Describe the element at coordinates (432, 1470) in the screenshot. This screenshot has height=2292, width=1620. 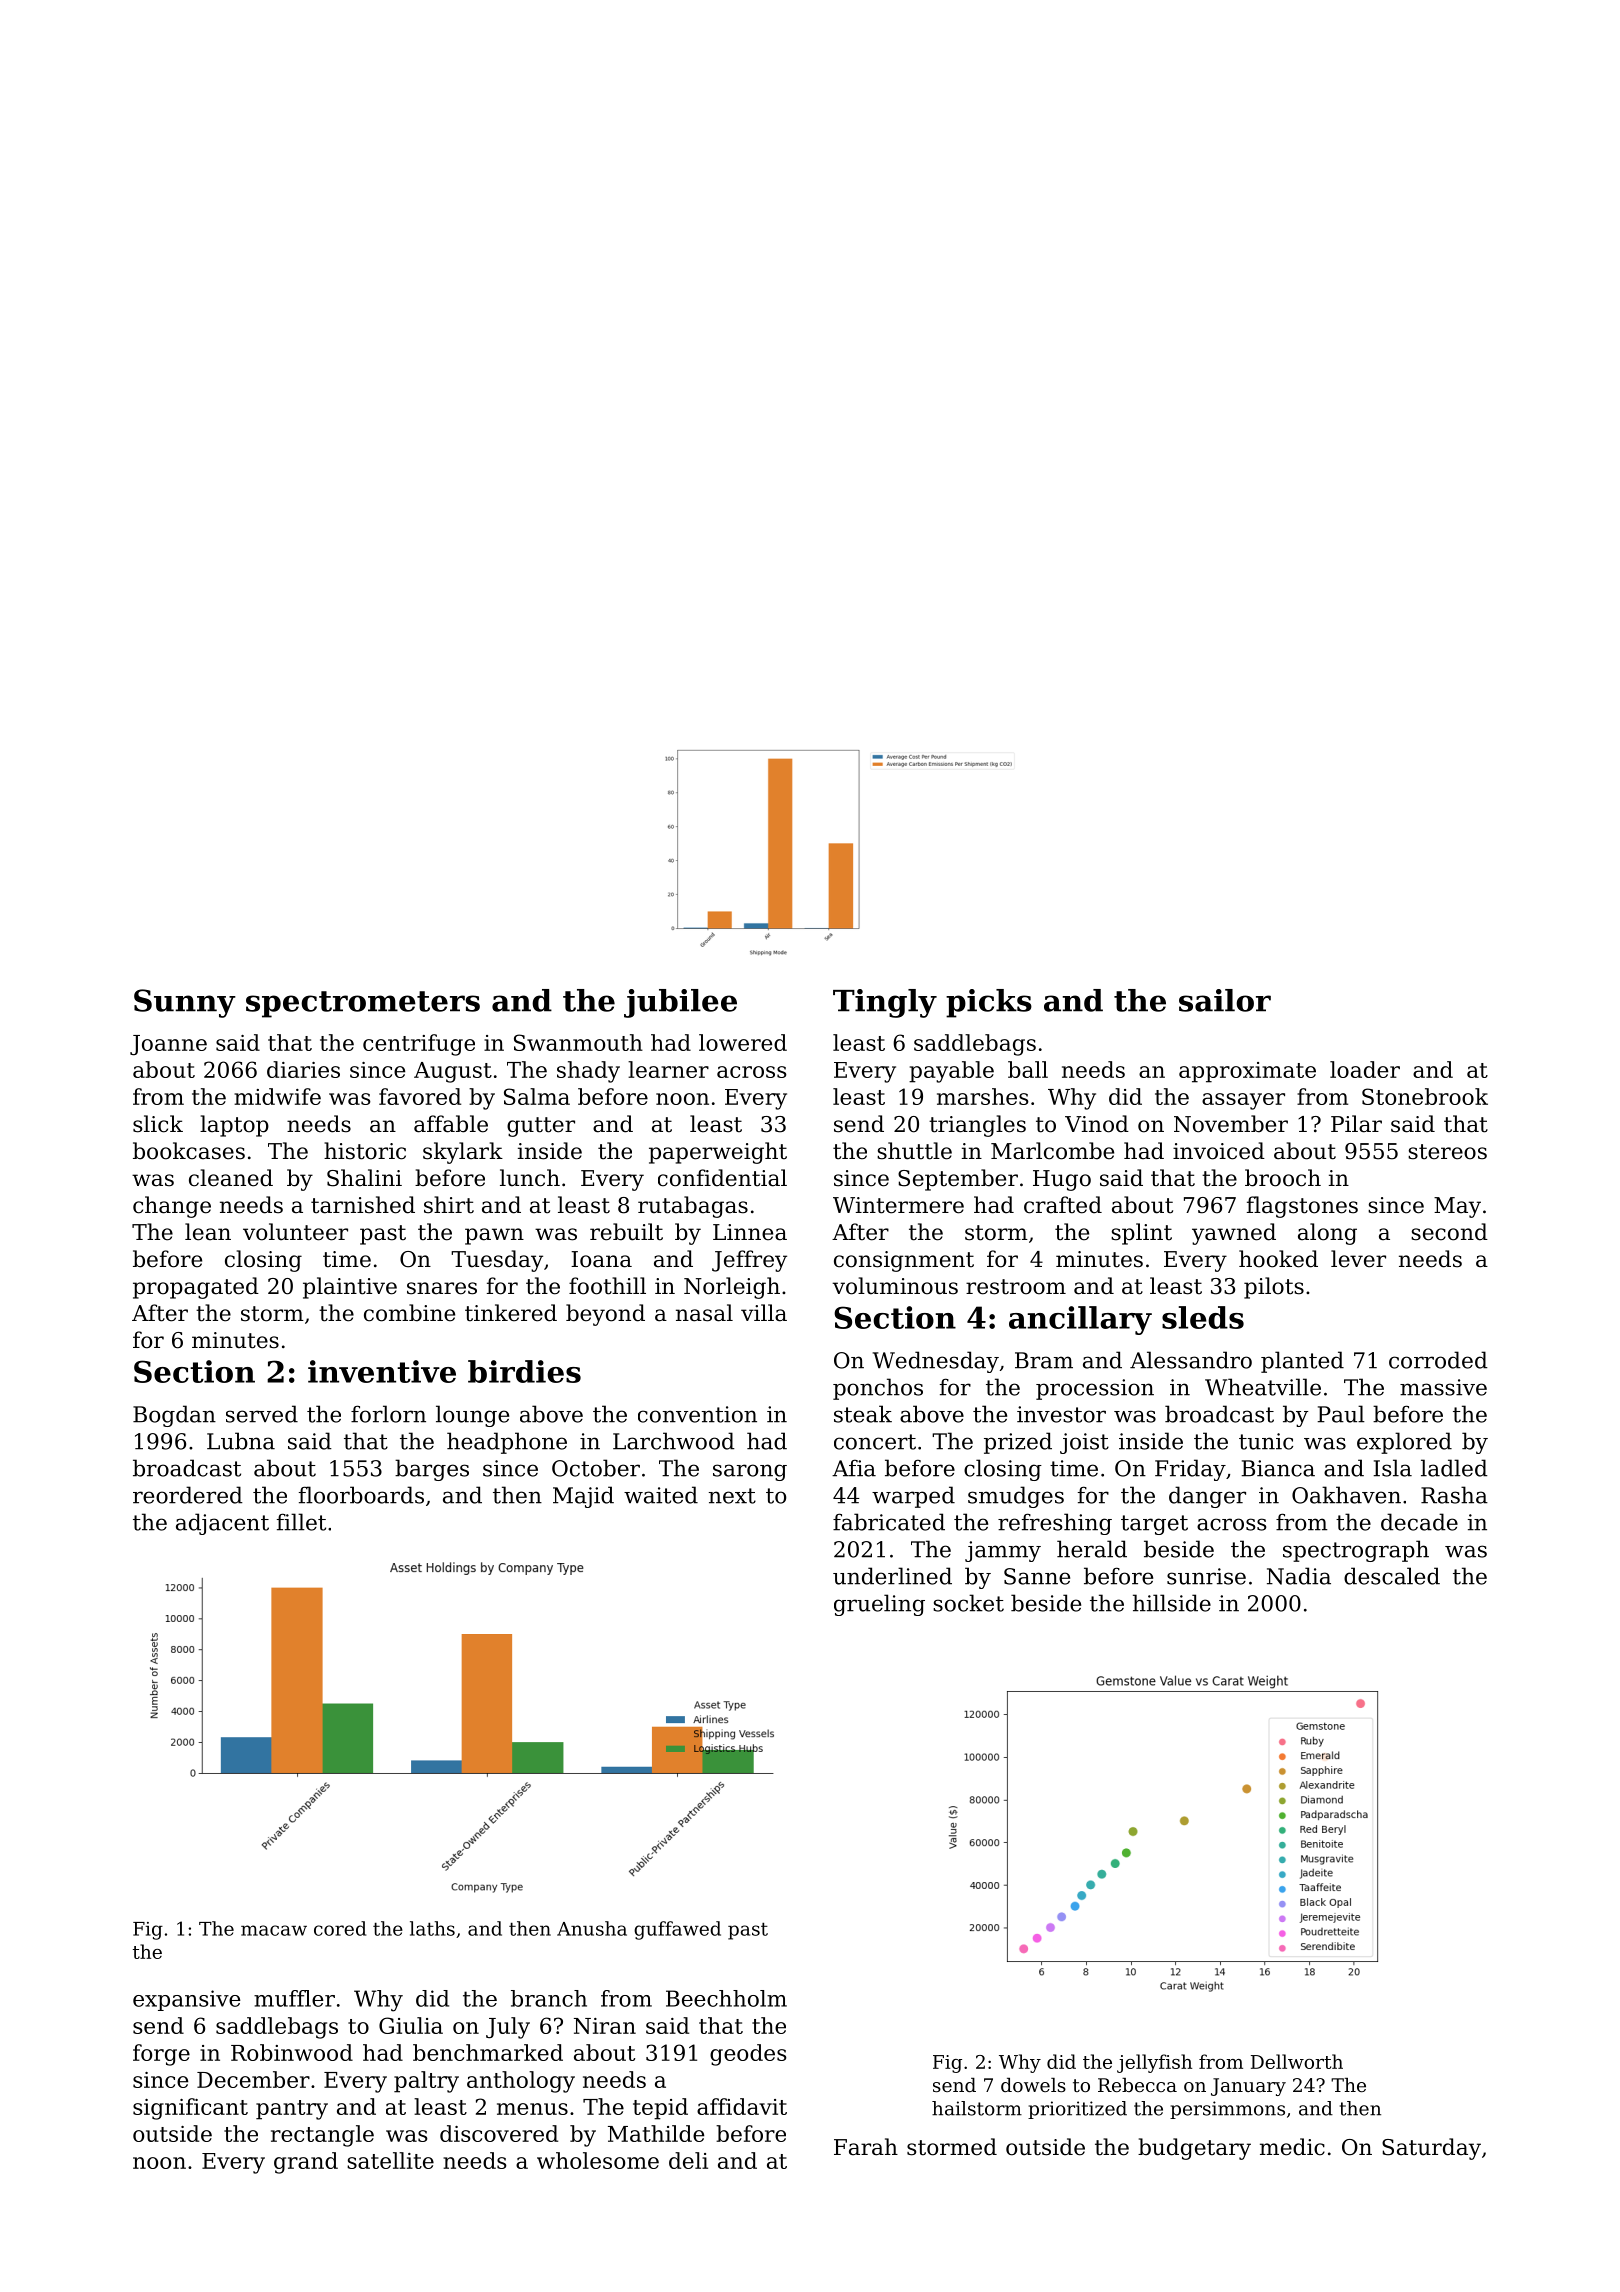
I see `barges` at that location.
